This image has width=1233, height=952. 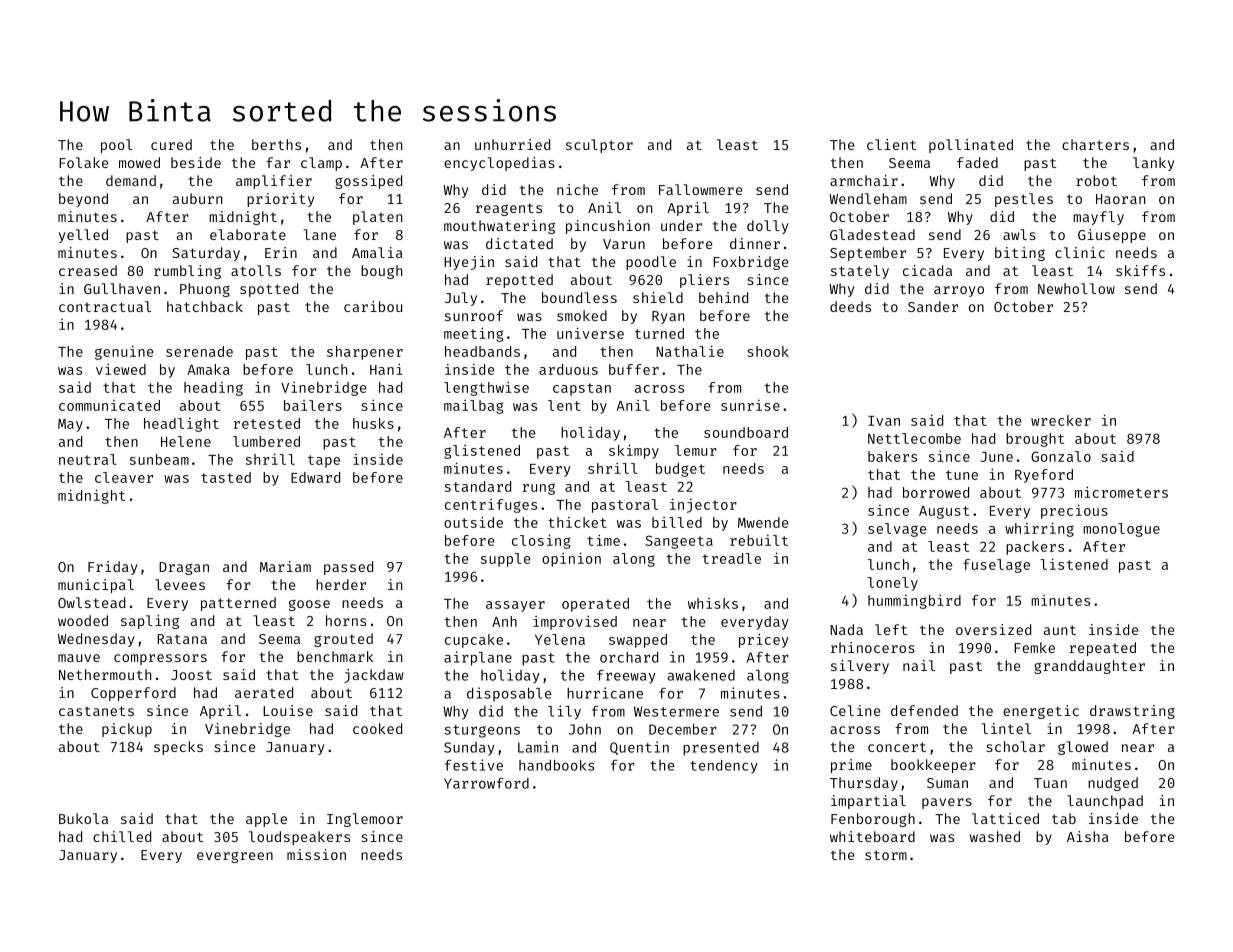 I want to click on pool, so click(x=117, y=146).
